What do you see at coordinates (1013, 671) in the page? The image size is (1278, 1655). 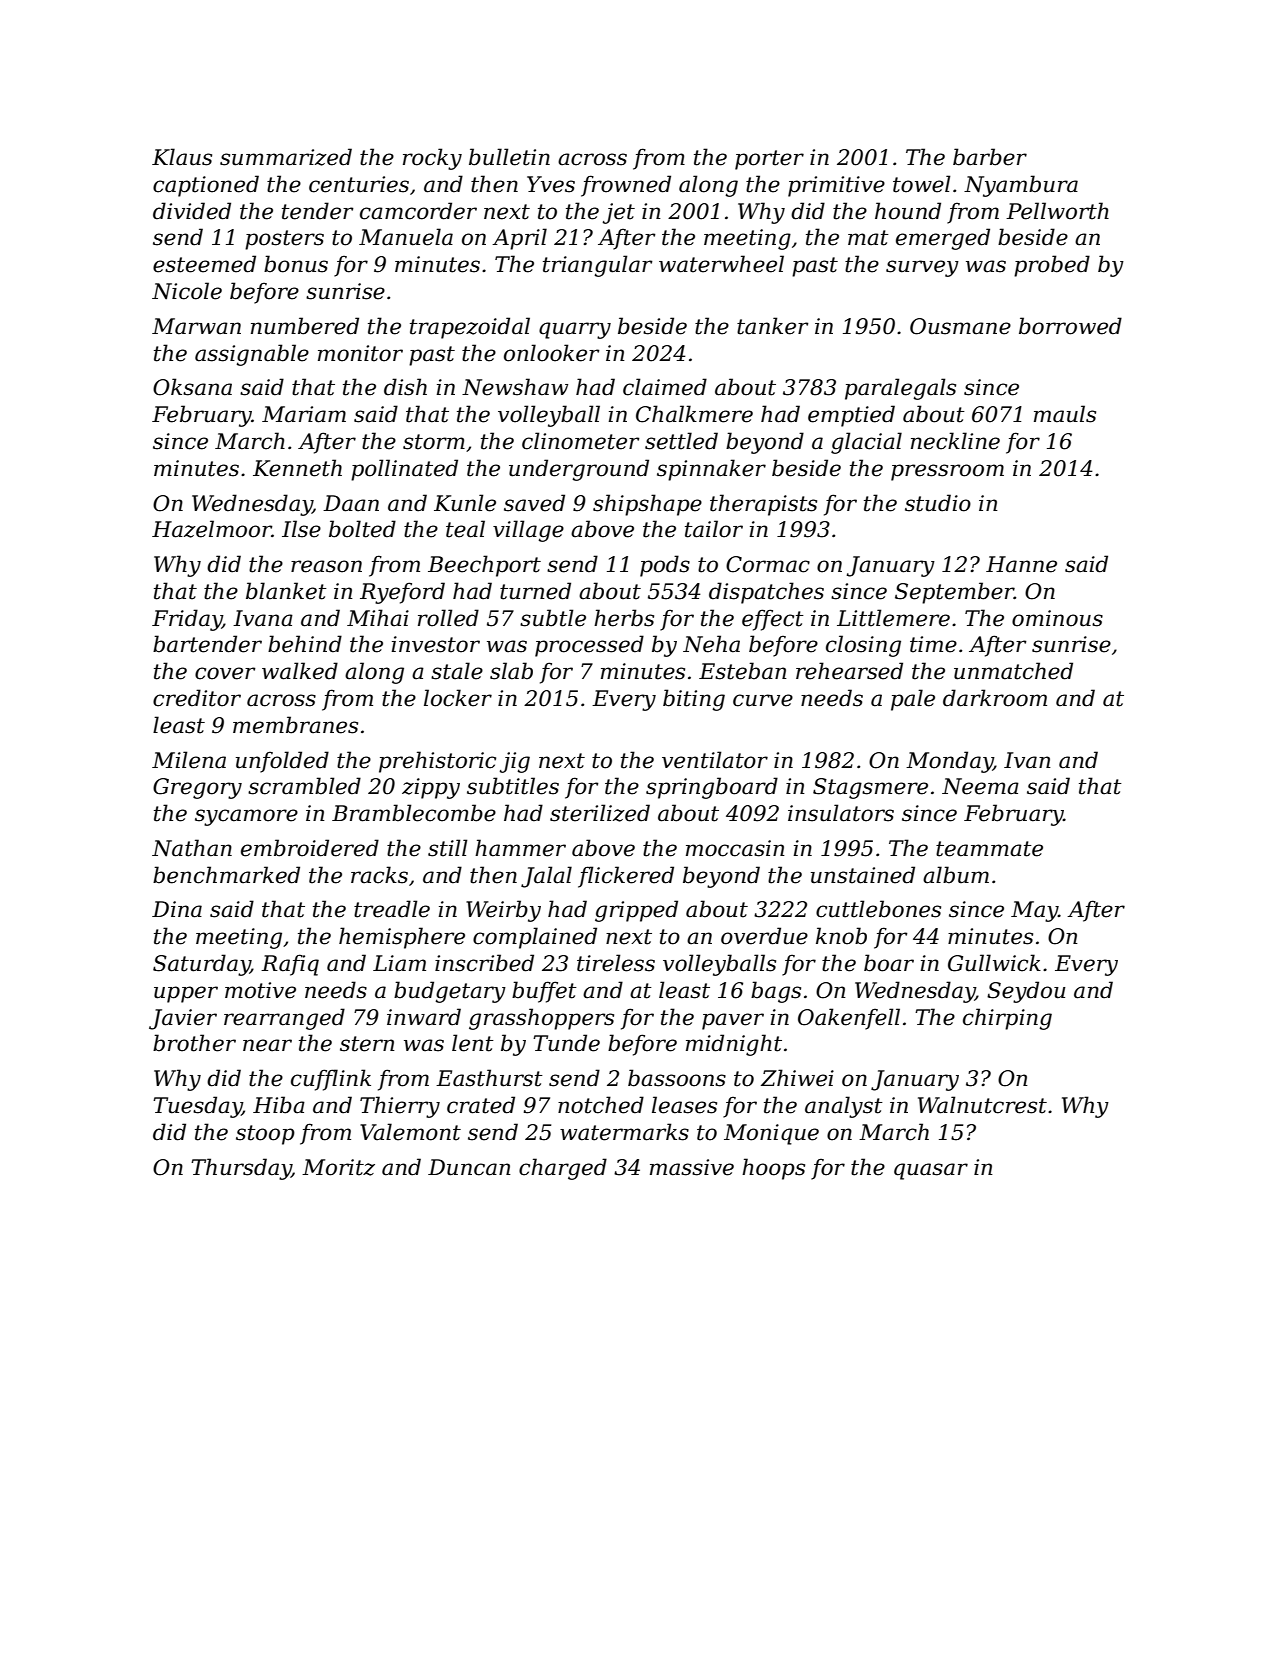 I see `unmatched` at bounding box center [1013, 671].
